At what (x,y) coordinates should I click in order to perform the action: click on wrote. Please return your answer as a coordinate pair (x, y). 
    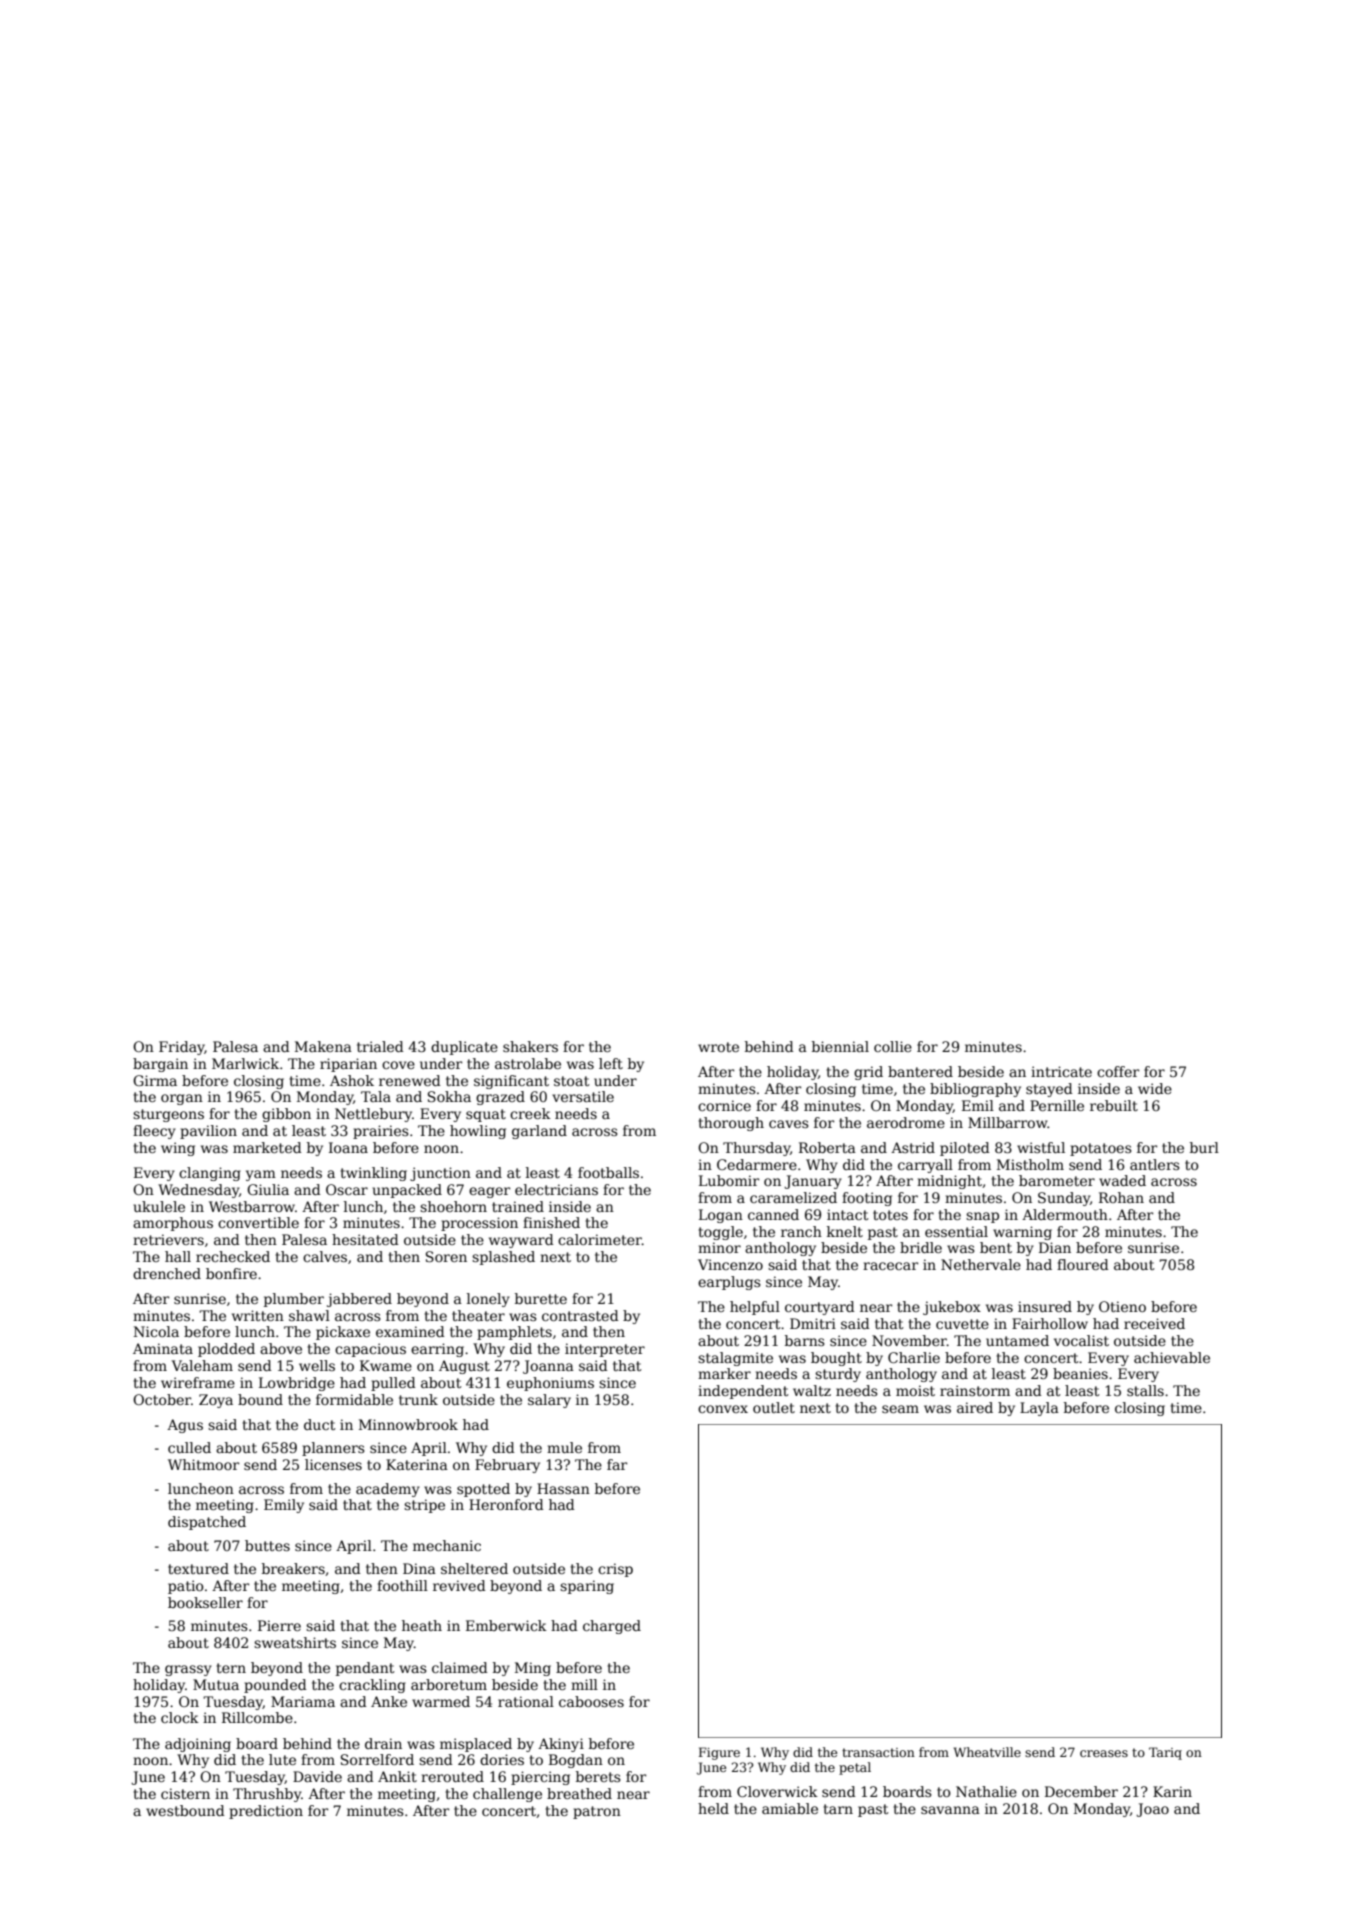
    Looking at the image, I should click on (718, 1047).
